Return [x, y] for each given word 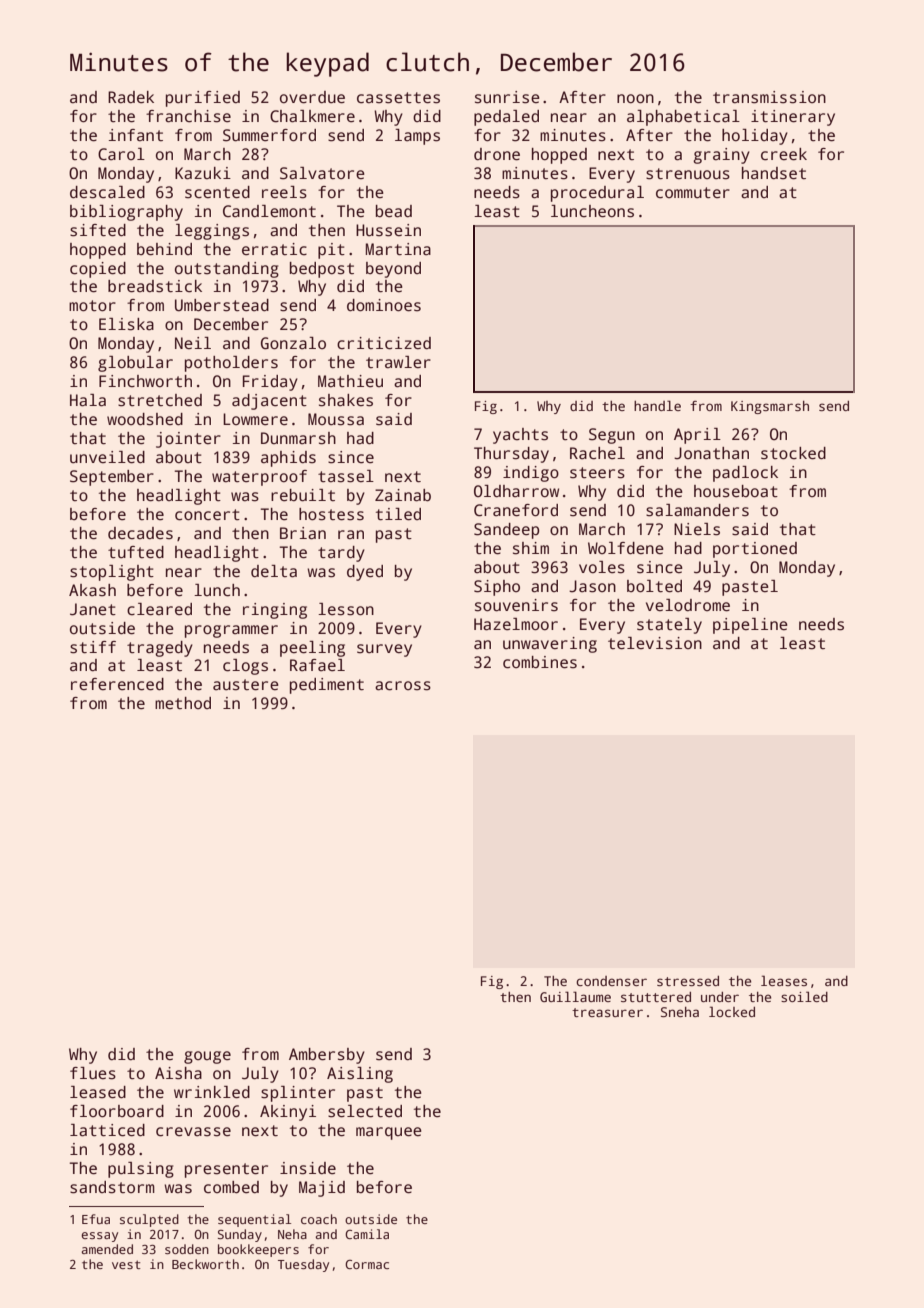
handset [774, 173]
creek [784, 154]
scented [217, 192]
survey [384, 650]
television [655, 643]
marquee [389, 1133]
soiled [804, 996]
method [183, 703]
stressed [688, 981]
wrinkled [212, 1092]
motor [92, 306]
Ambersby [327, 1056]
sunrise [507, 97]
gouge [207, 1057]
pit [331, 251]
